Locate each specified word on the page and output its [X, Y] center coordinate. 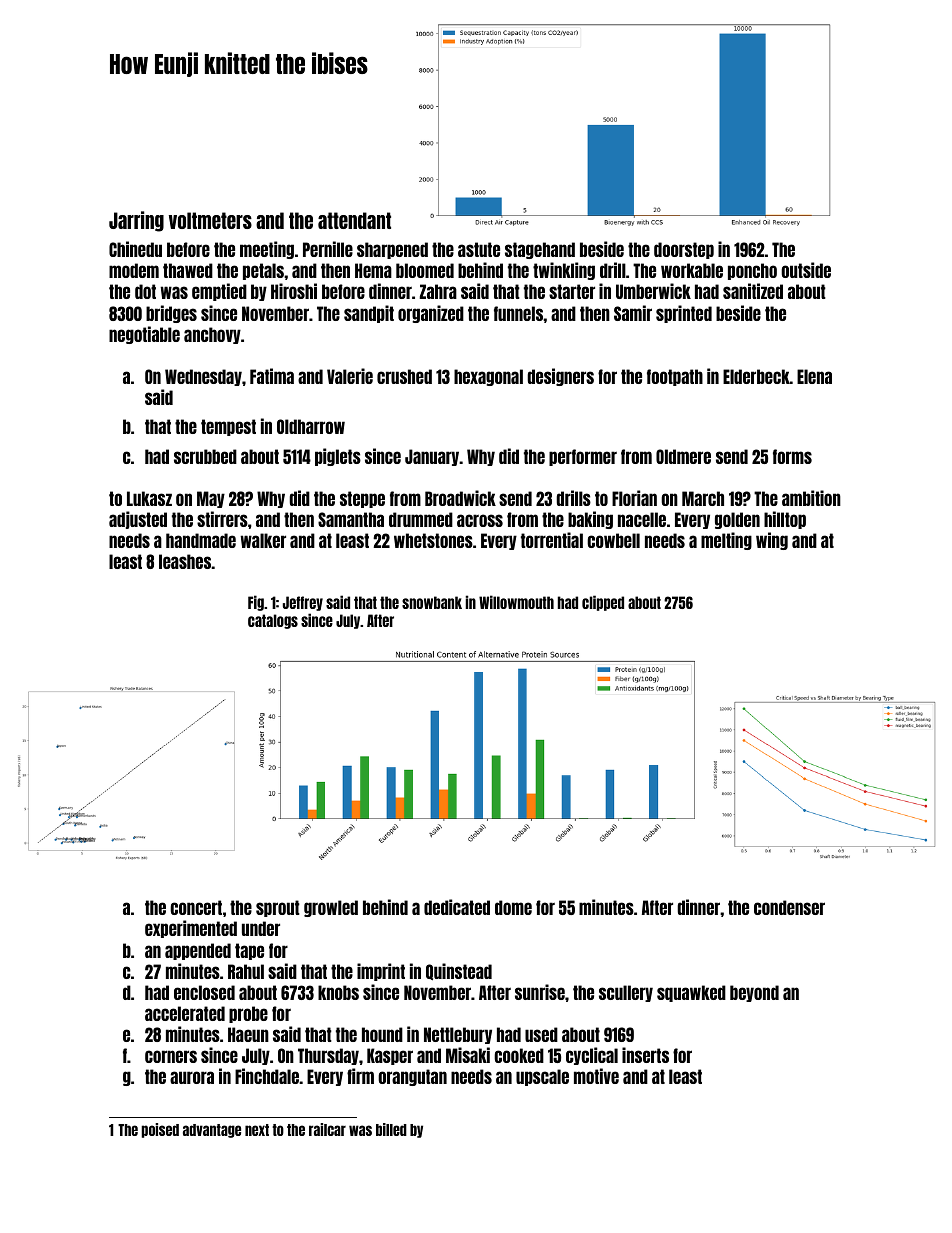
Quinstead [459, 972]
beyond [754, 993]
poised [160, 1130]
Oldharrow [311, 426]
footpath [675, 377]
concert [196, 907]
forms [792, 456]
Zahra [438, 291]
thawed [188, 270]
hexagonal [488, 377]
